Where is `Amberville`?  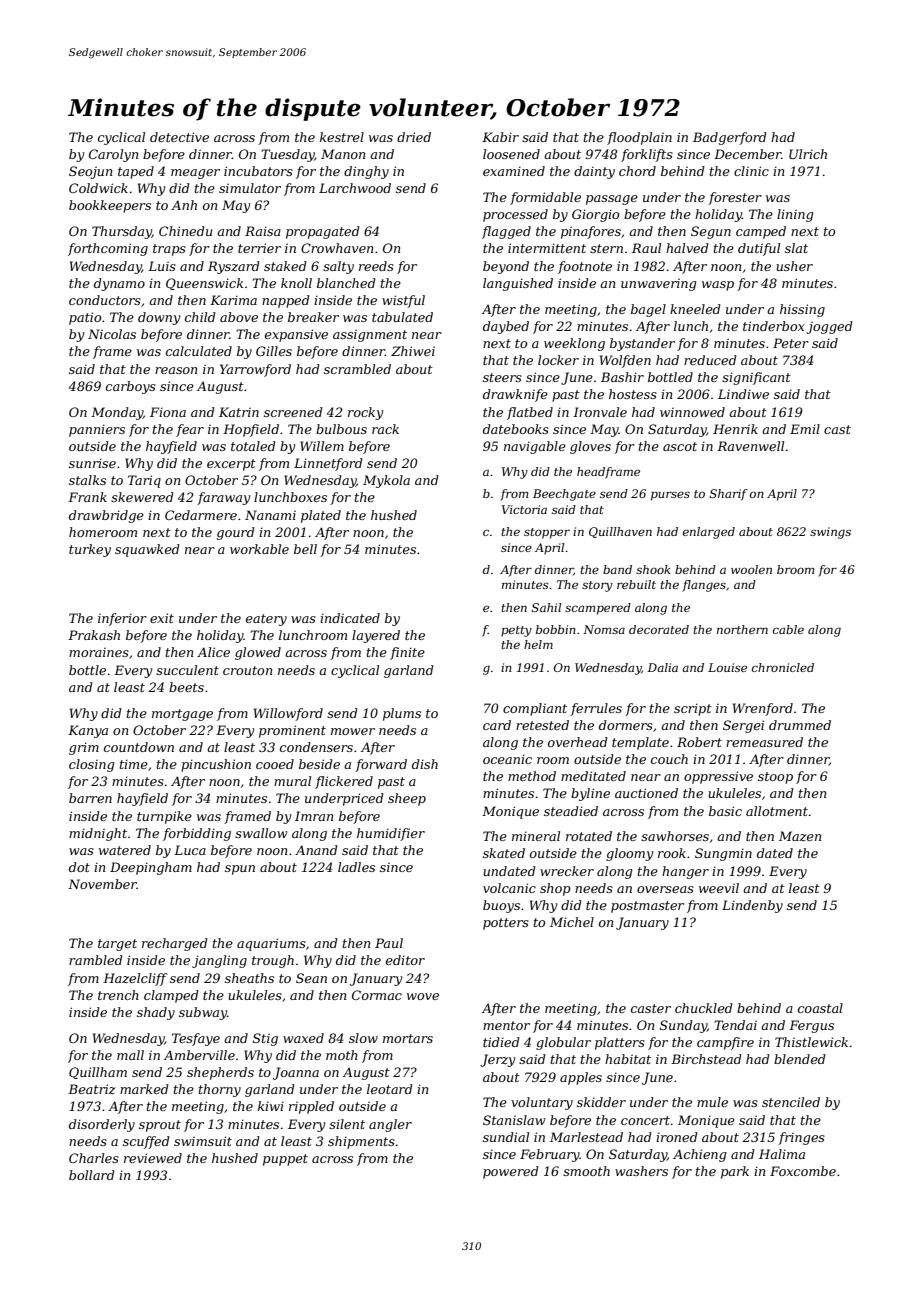 Amberville is located at coordinates (199, 1055).
